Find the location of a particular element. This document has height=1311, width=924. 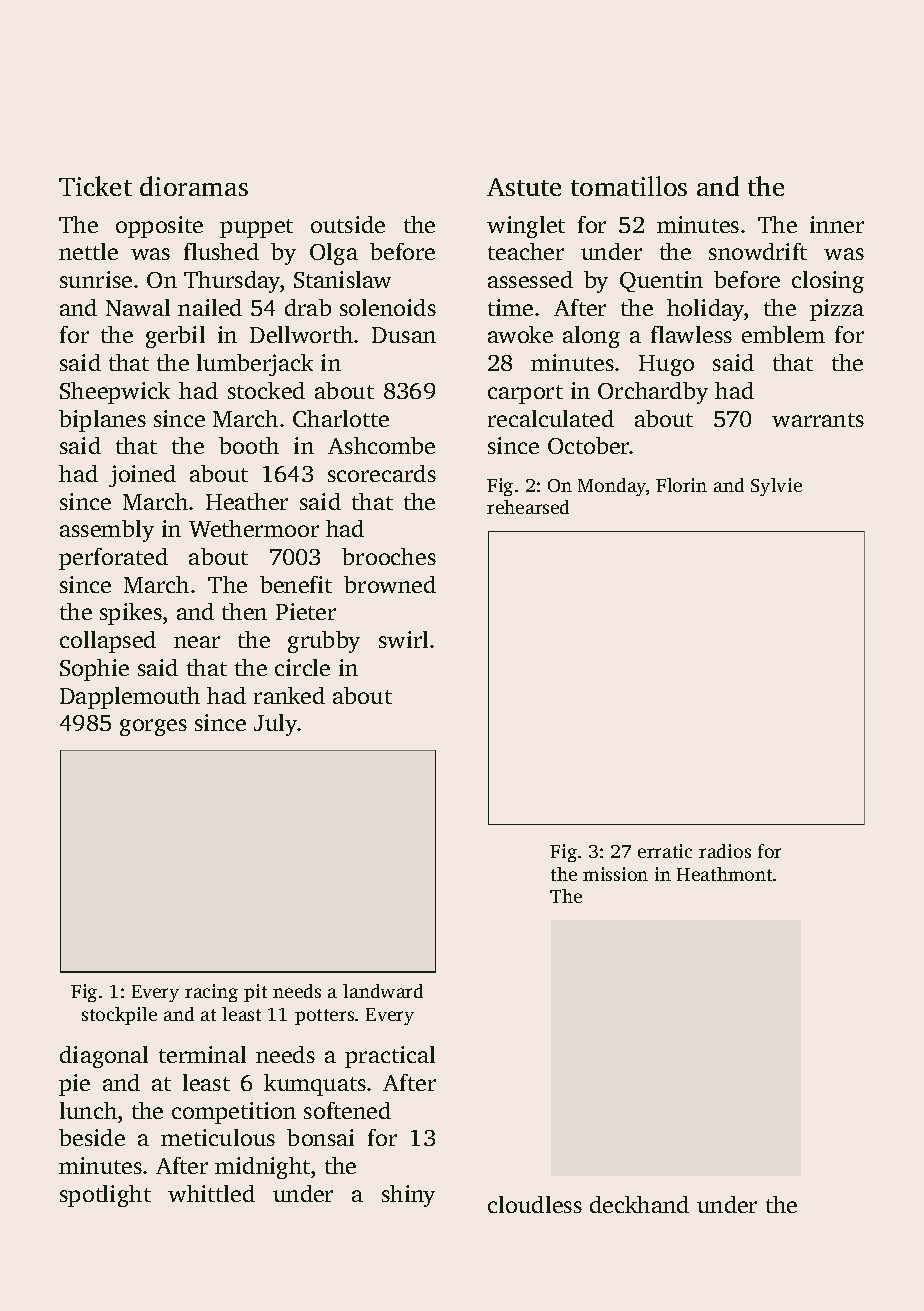

terminal is located at coordinates (202, 1054).
